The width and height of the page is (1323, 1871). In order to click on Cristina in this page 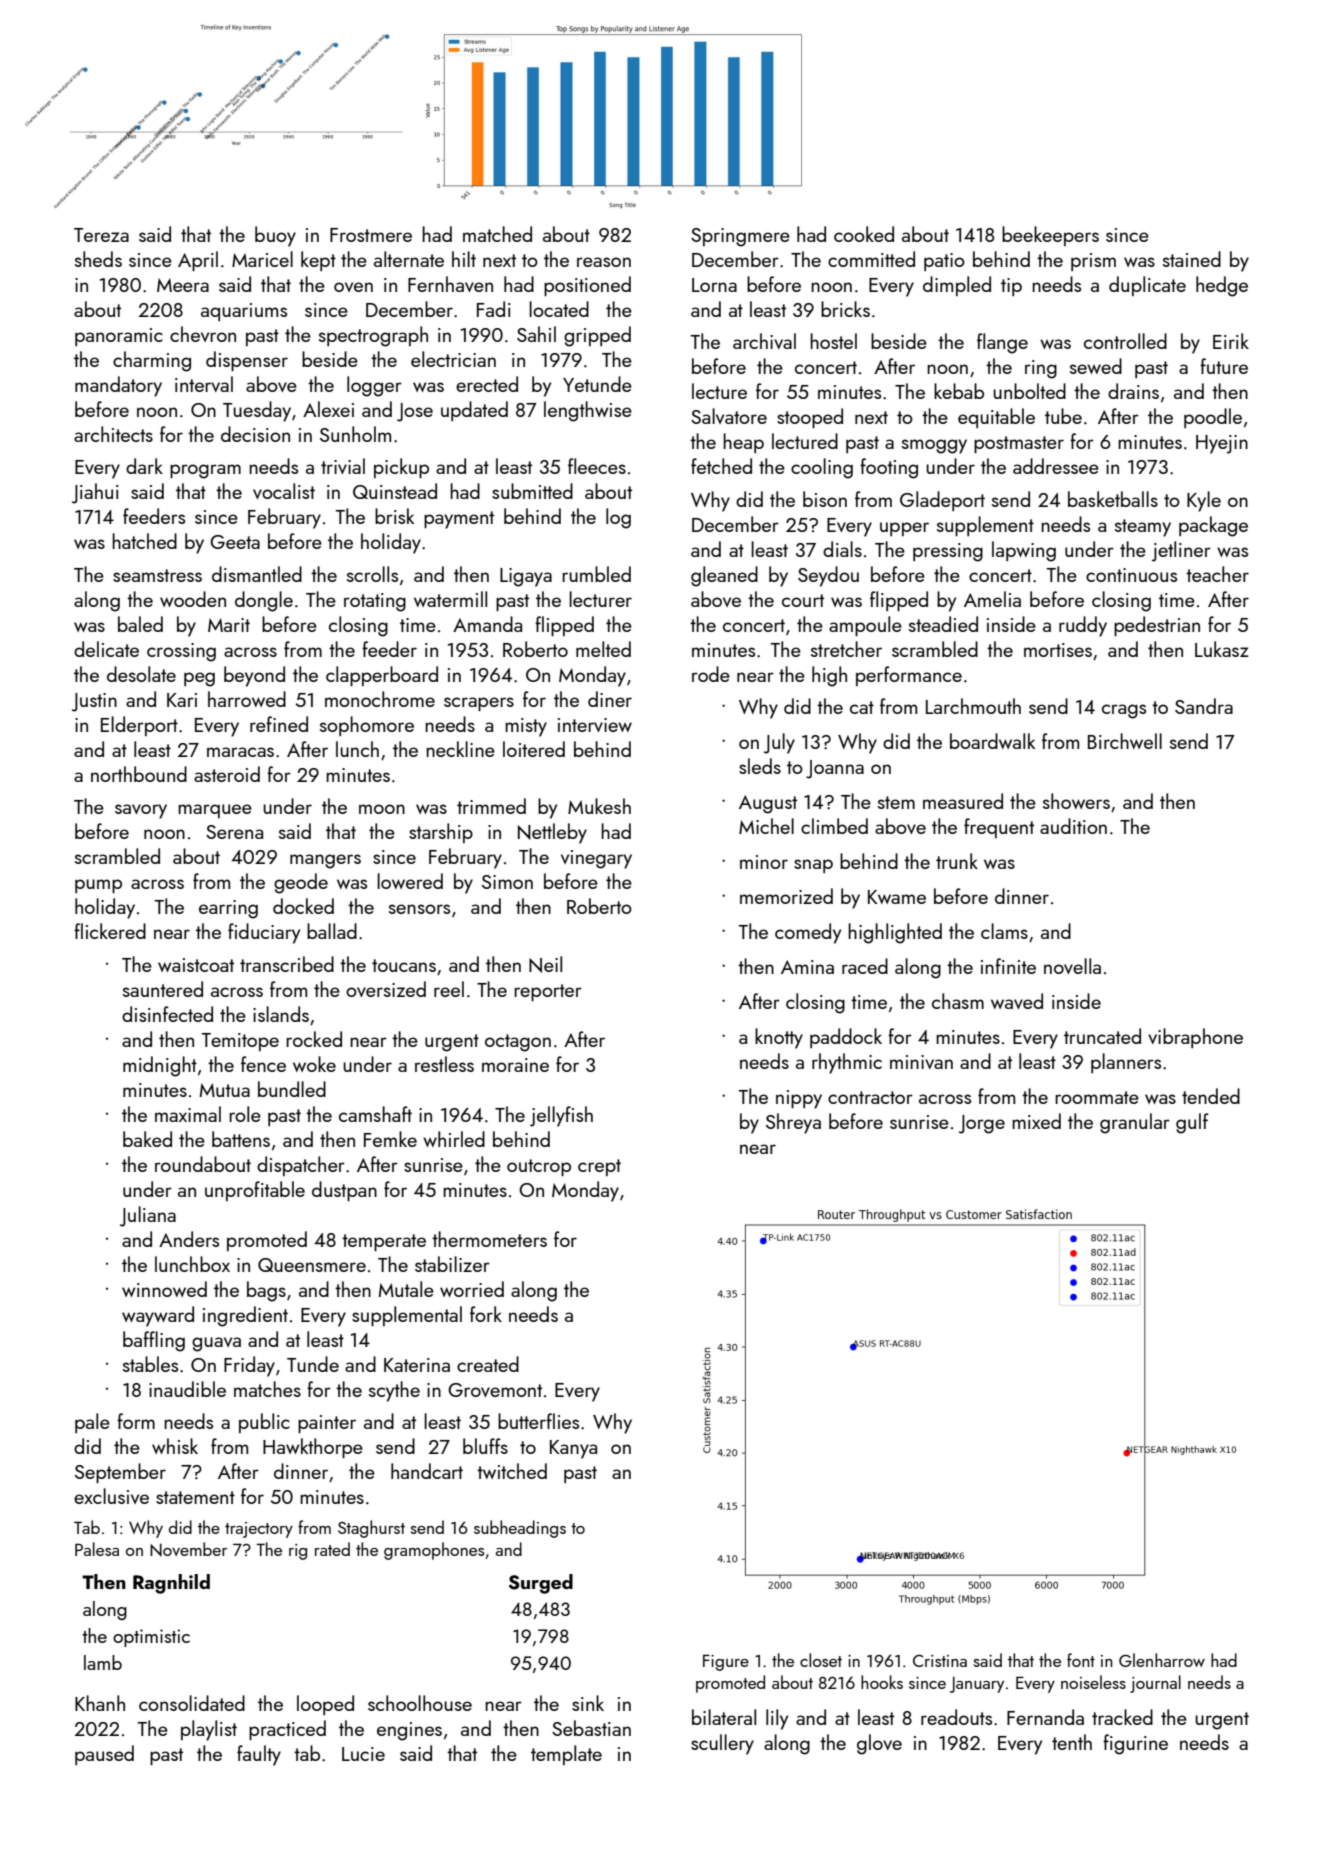, I will do `click(940, 1661)`.
